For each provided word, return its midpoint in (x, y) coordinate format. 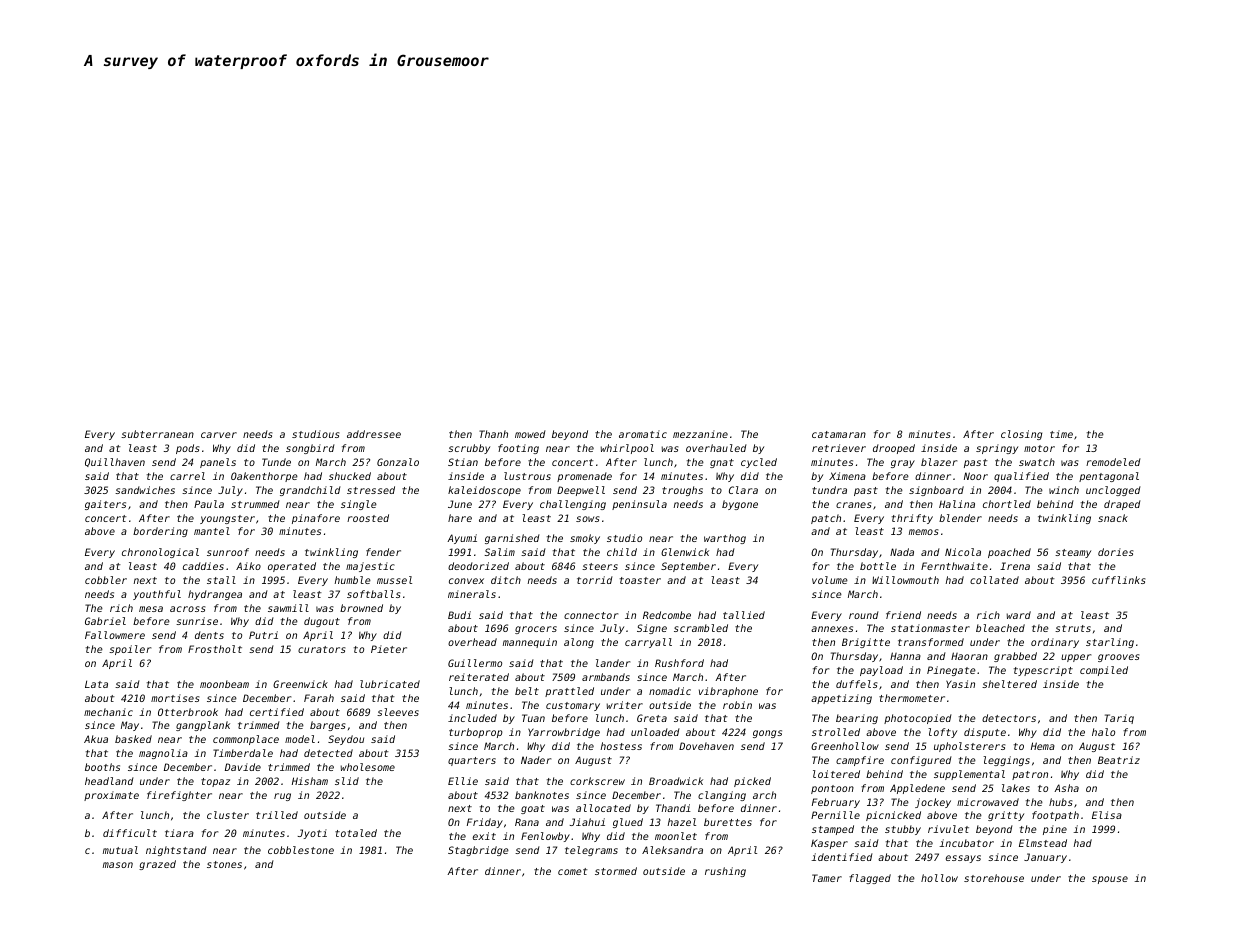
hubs (1060, 802)
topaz (215, 782)
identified (842, 857)
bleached (1000, 628)
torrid (595, 580)
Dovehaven (706, 746)
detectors (1009, 718)
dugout (322, 622)
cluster (228, 815)
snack (1113, 518)
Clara (743, 490)
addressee (374, 434)
